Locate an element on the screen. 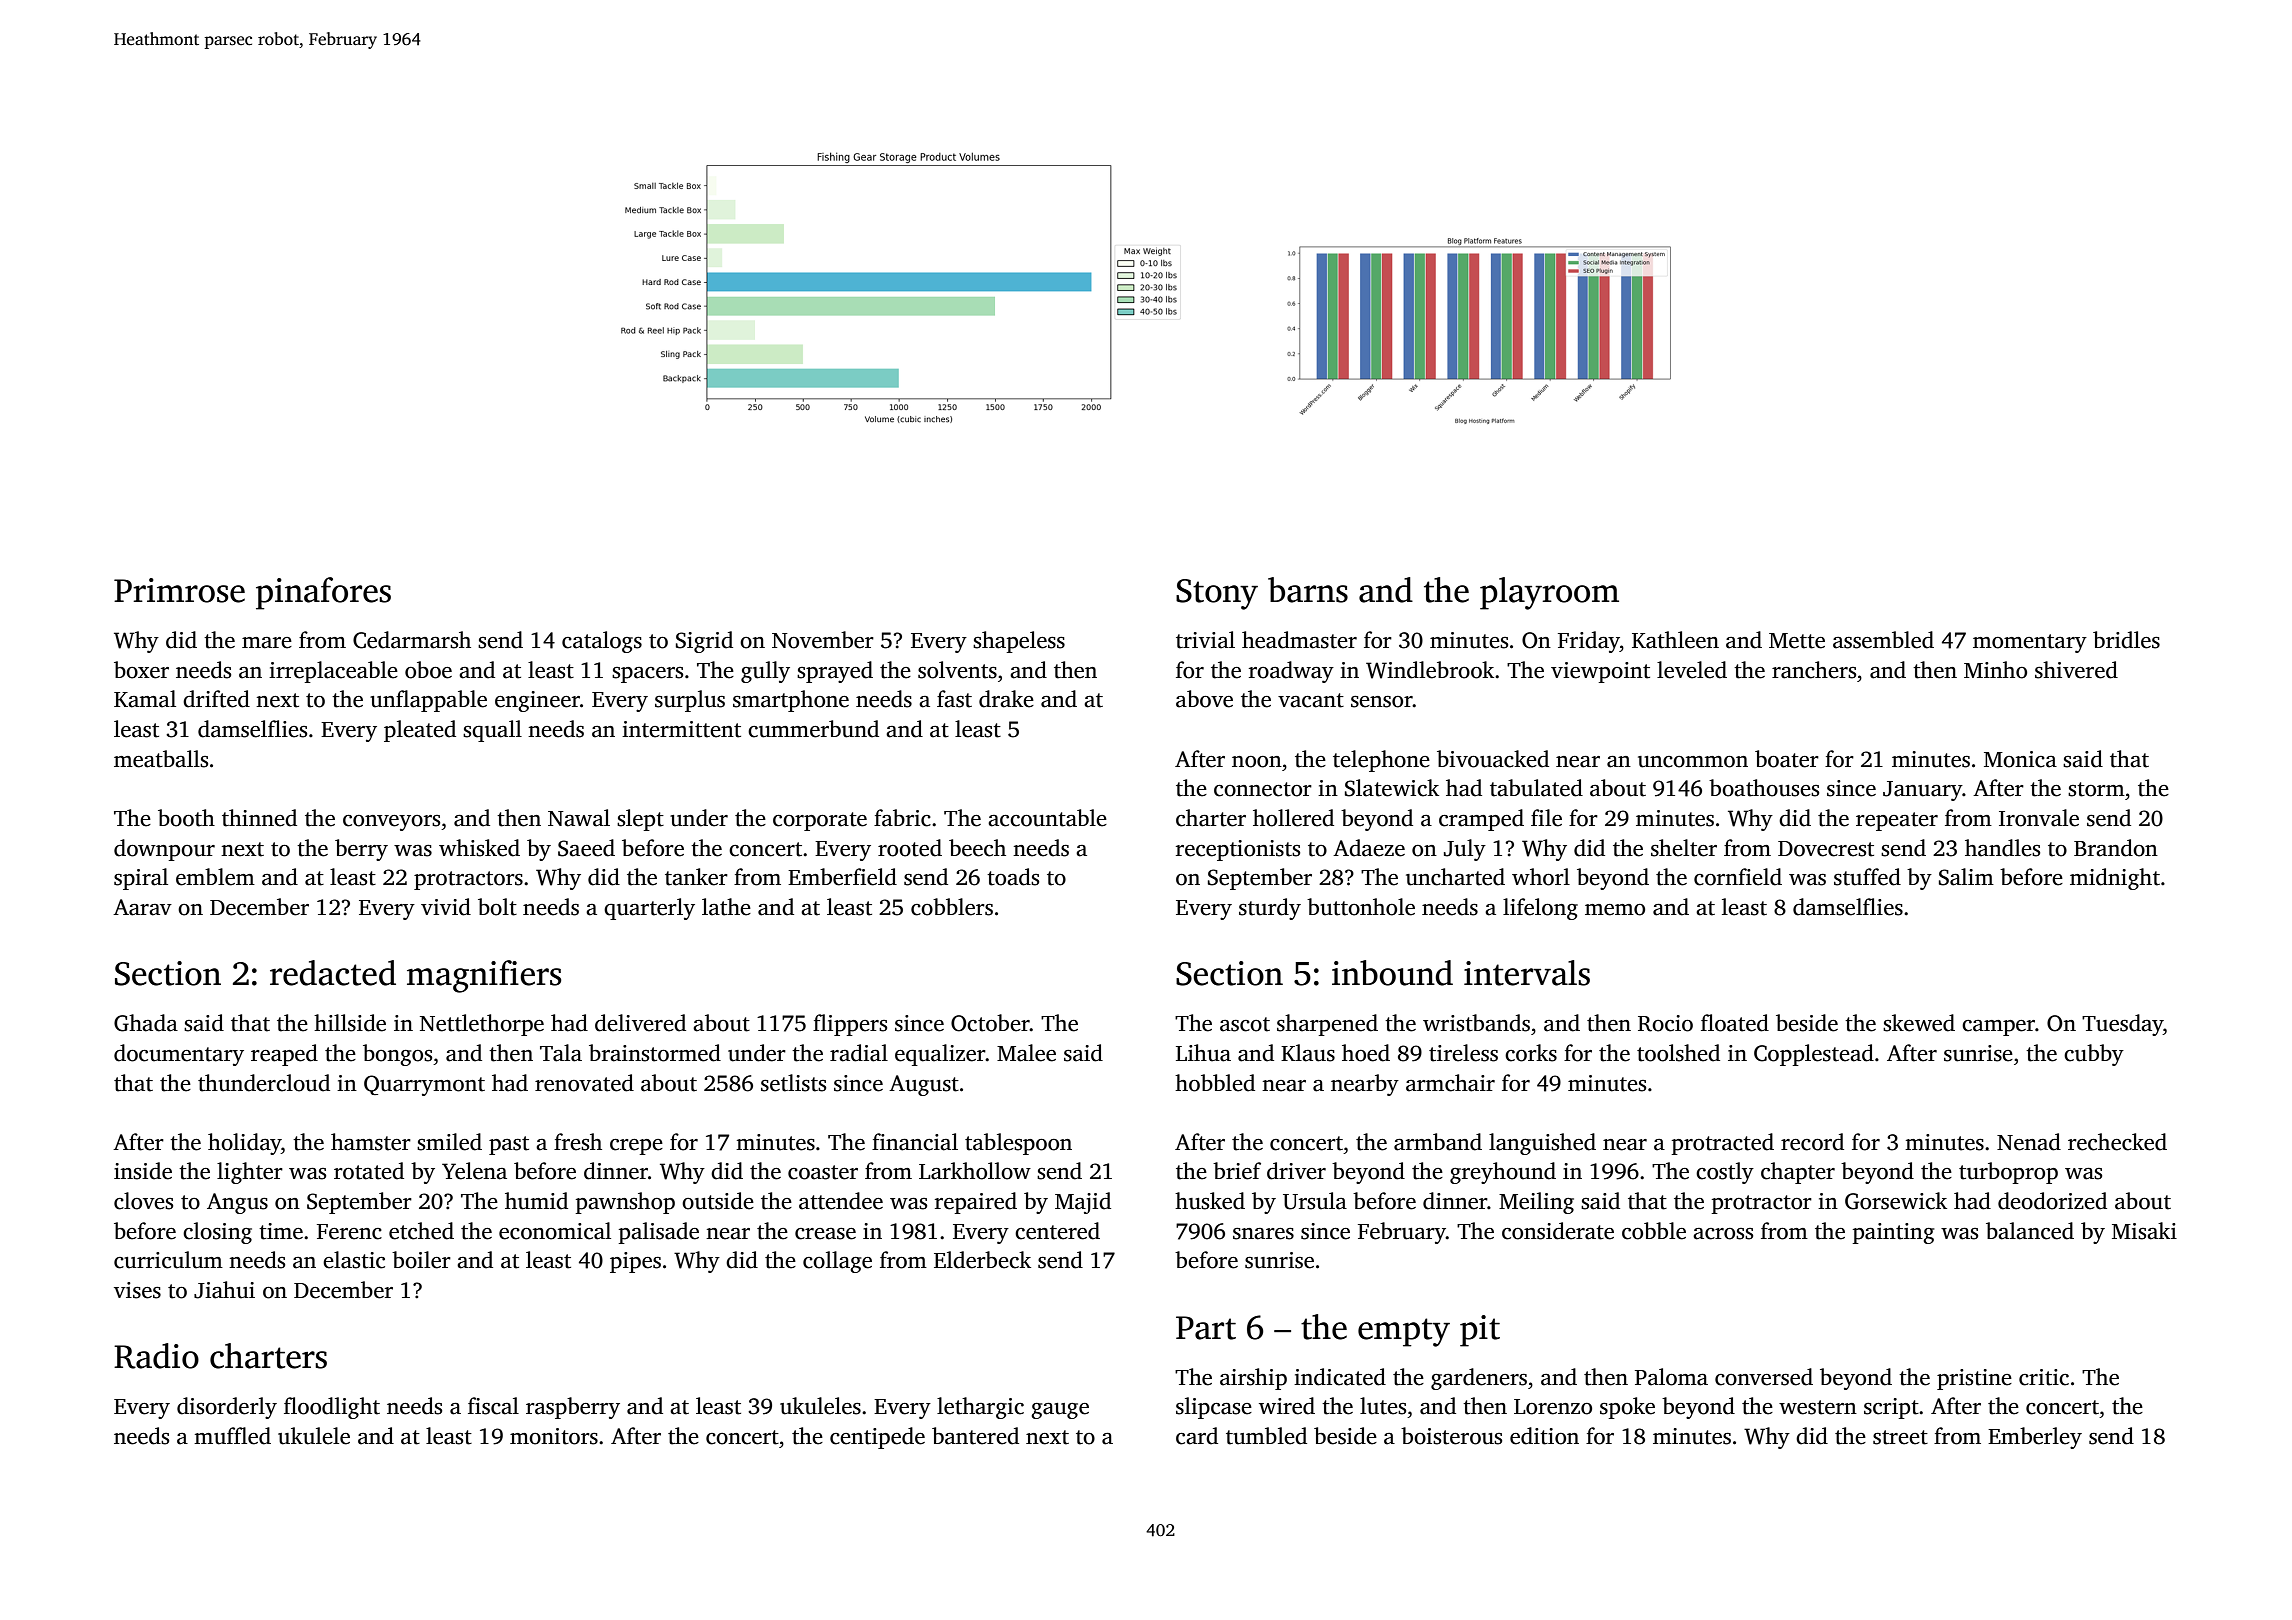 This screenshot has height=1620, width=2292. across is located at coordinates (1723, 1234).
